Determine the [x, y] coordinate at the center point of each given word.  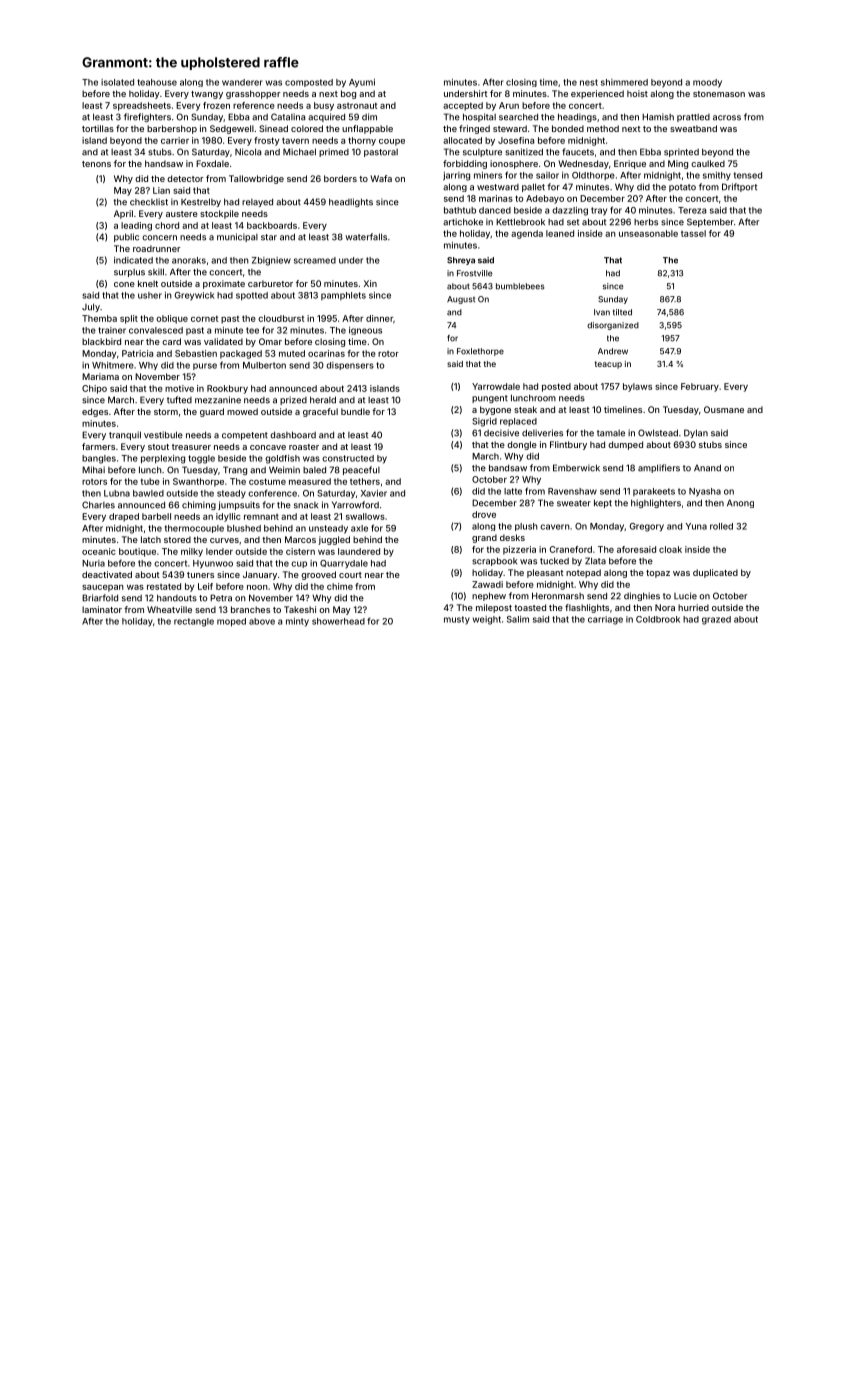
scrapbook [494, 561]
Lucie [685, 596]
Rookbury [227, 389]
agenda [527, 234]
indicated [133, 260]
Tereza [692, 210]
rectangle [194, 622]
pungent [490, 399]
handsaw [164, 163]
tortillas [98, 128]
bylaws [637, 387]
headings [577, 117]
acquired [326, 117]
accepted [463, 106]
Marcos [300, 539]
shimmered [624, 82]
